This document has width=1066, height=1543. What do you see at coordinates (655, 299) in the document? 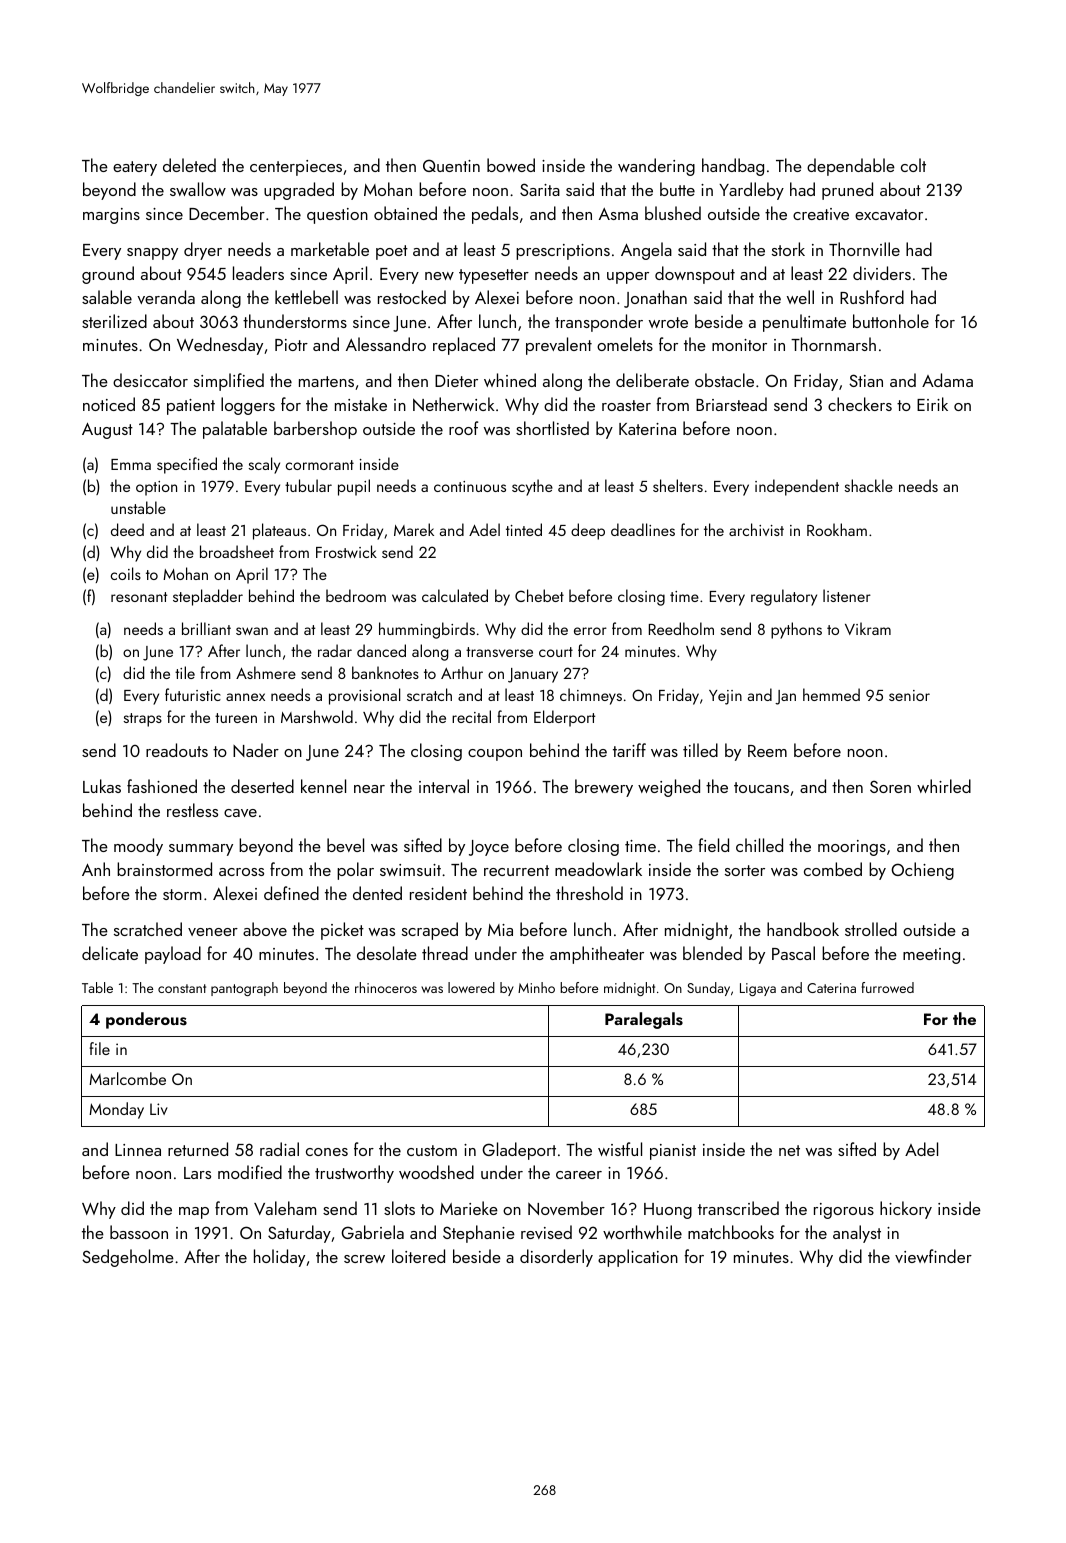
I see `Jonathan` at bounding box center [655, 299].
